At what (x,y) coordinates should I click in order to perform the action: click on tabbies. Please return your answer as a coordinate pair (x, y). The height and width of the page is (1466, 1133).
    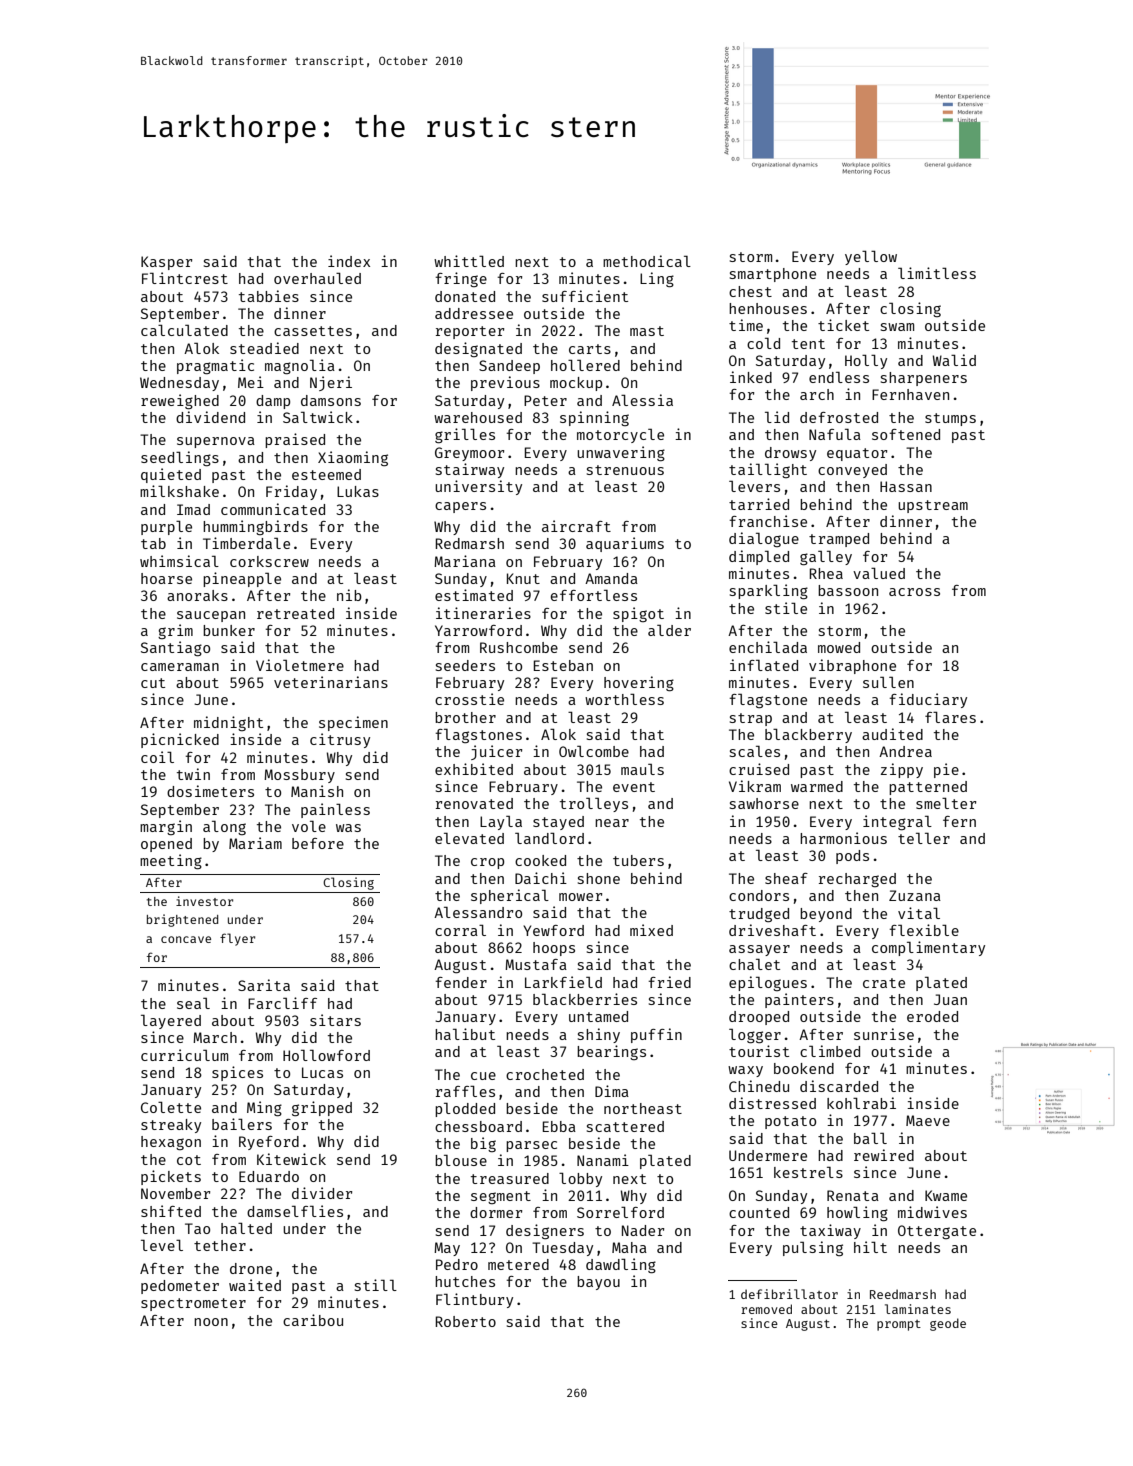
    Looking at the image, I should click on (269, 296).
